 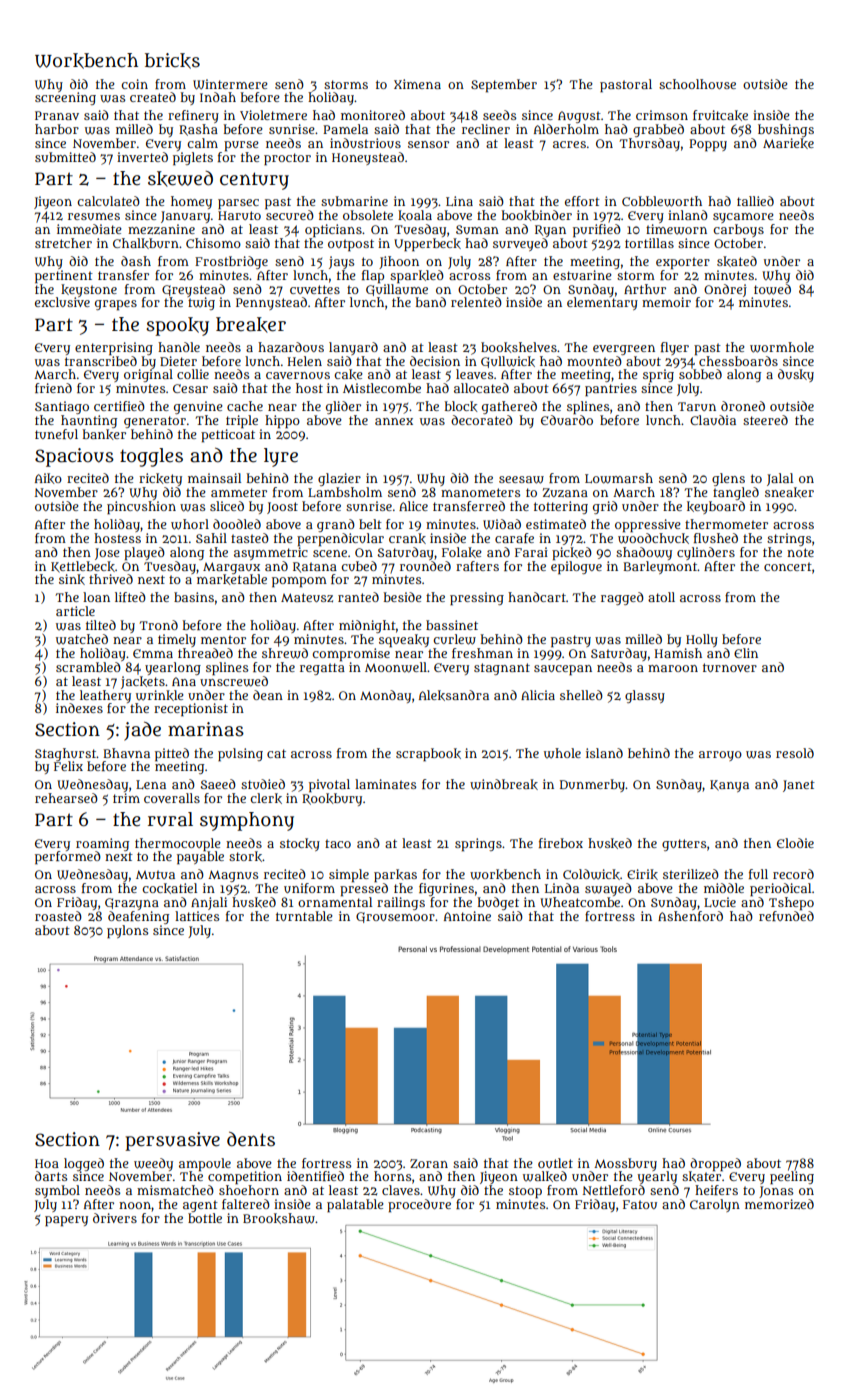 What do you see at coordinates (65, 98) in the document?
I see `screening` at bounding box center [65, 98].
